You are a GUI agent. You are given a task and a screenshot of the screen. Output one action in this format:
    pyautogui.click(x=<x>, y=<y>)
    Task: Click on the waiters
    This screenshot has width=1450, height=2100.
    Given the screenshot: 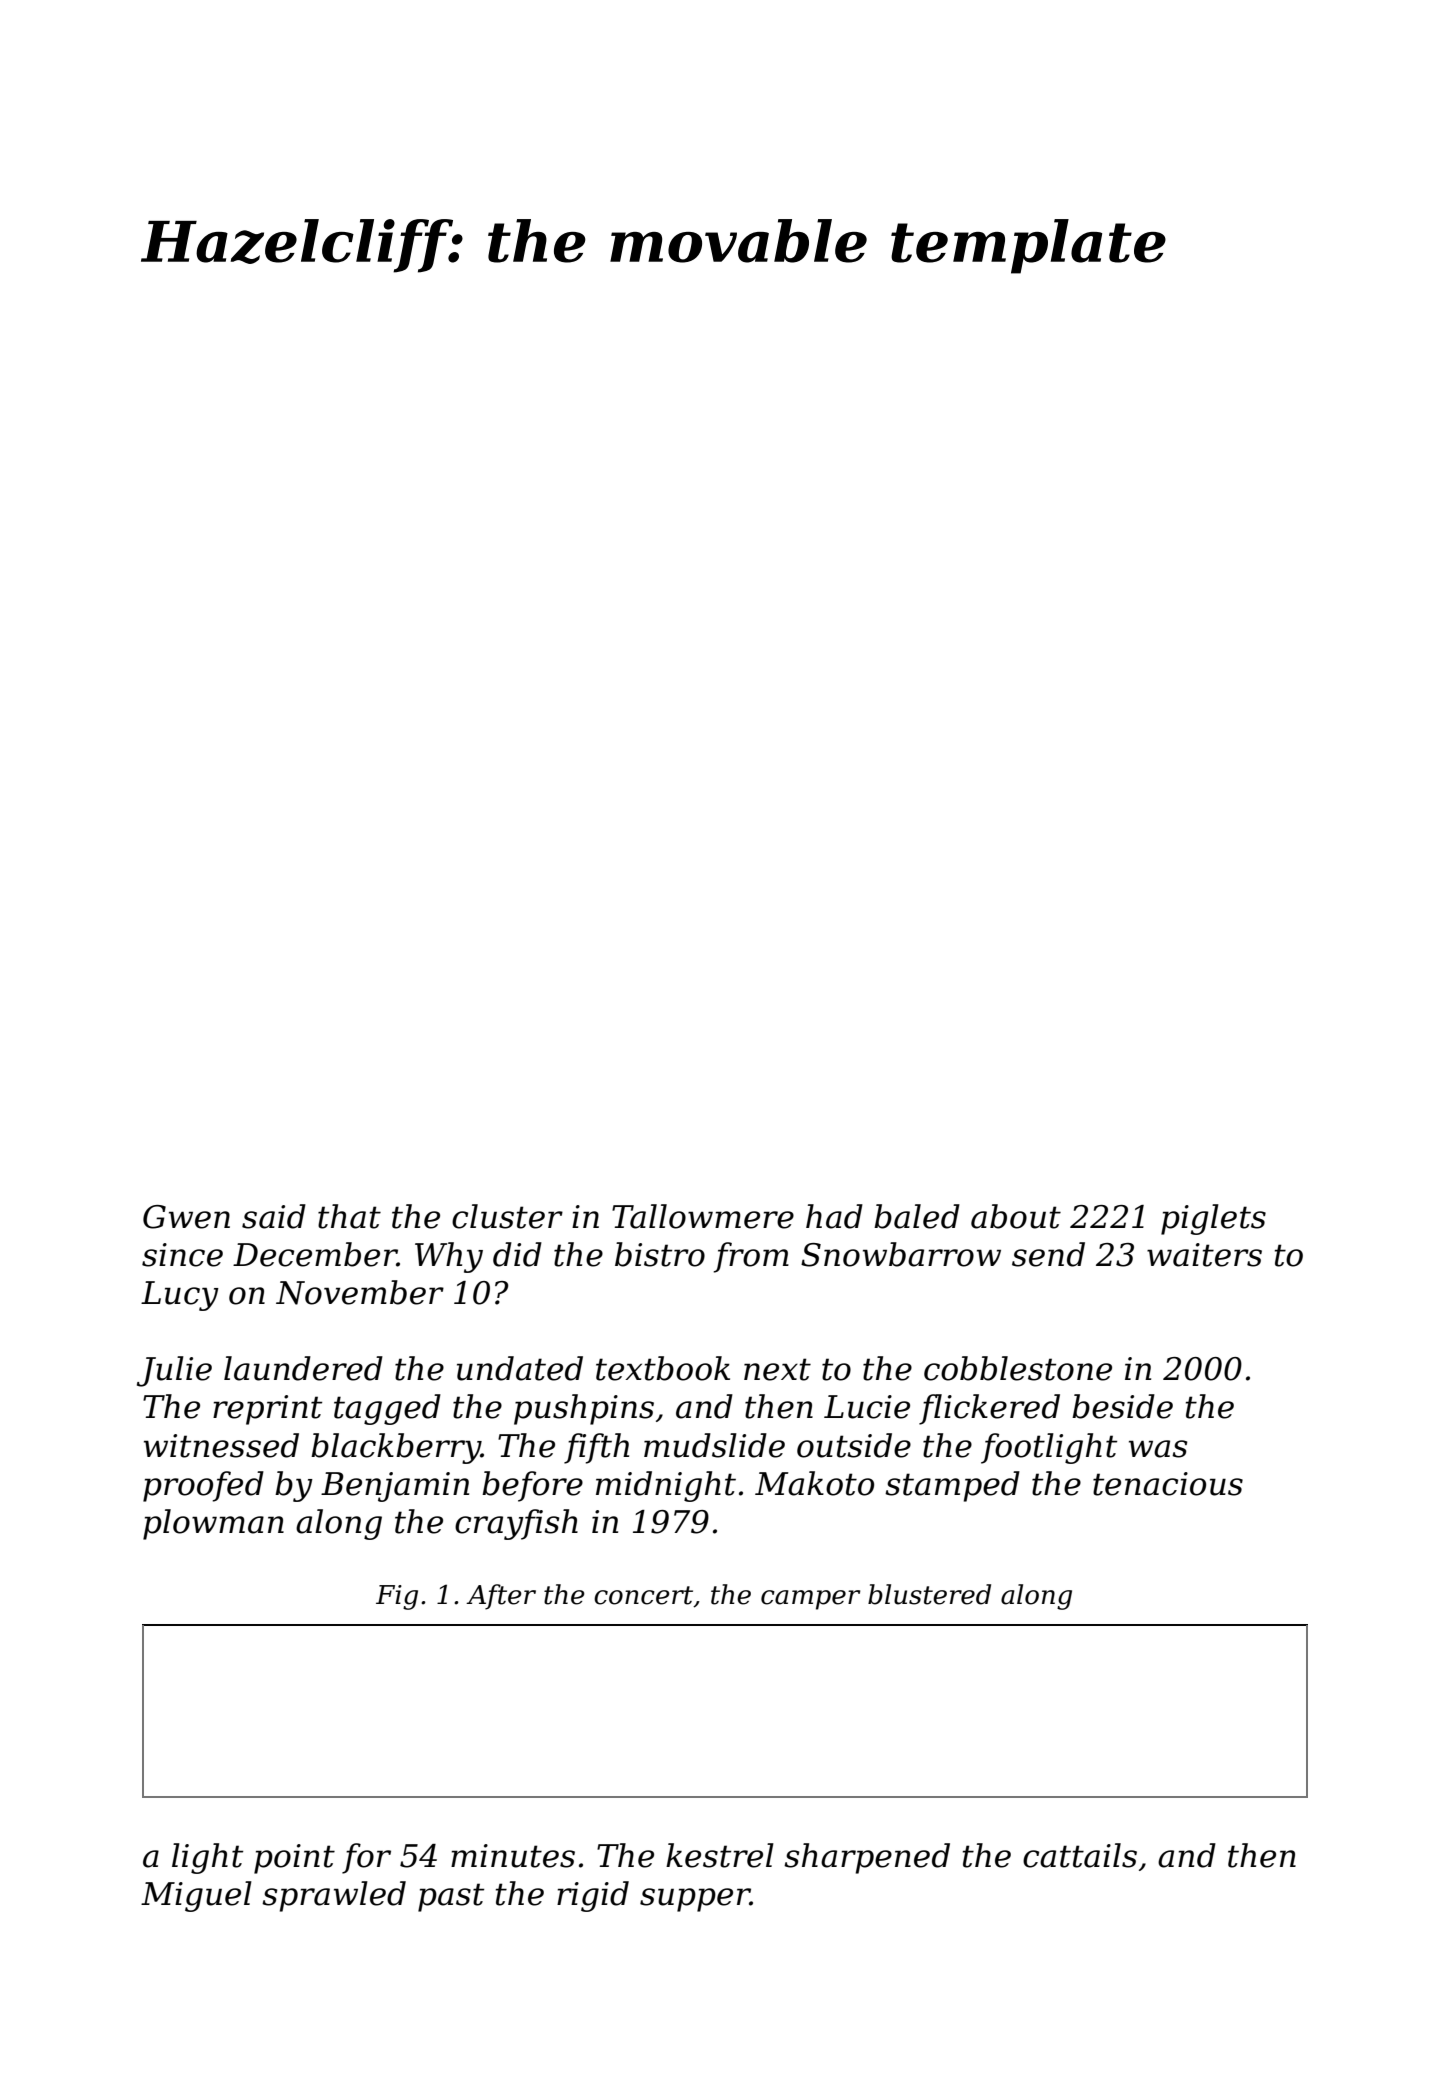 What is the action you would take?
    pyautogui.click(x=1204, y=1255)
